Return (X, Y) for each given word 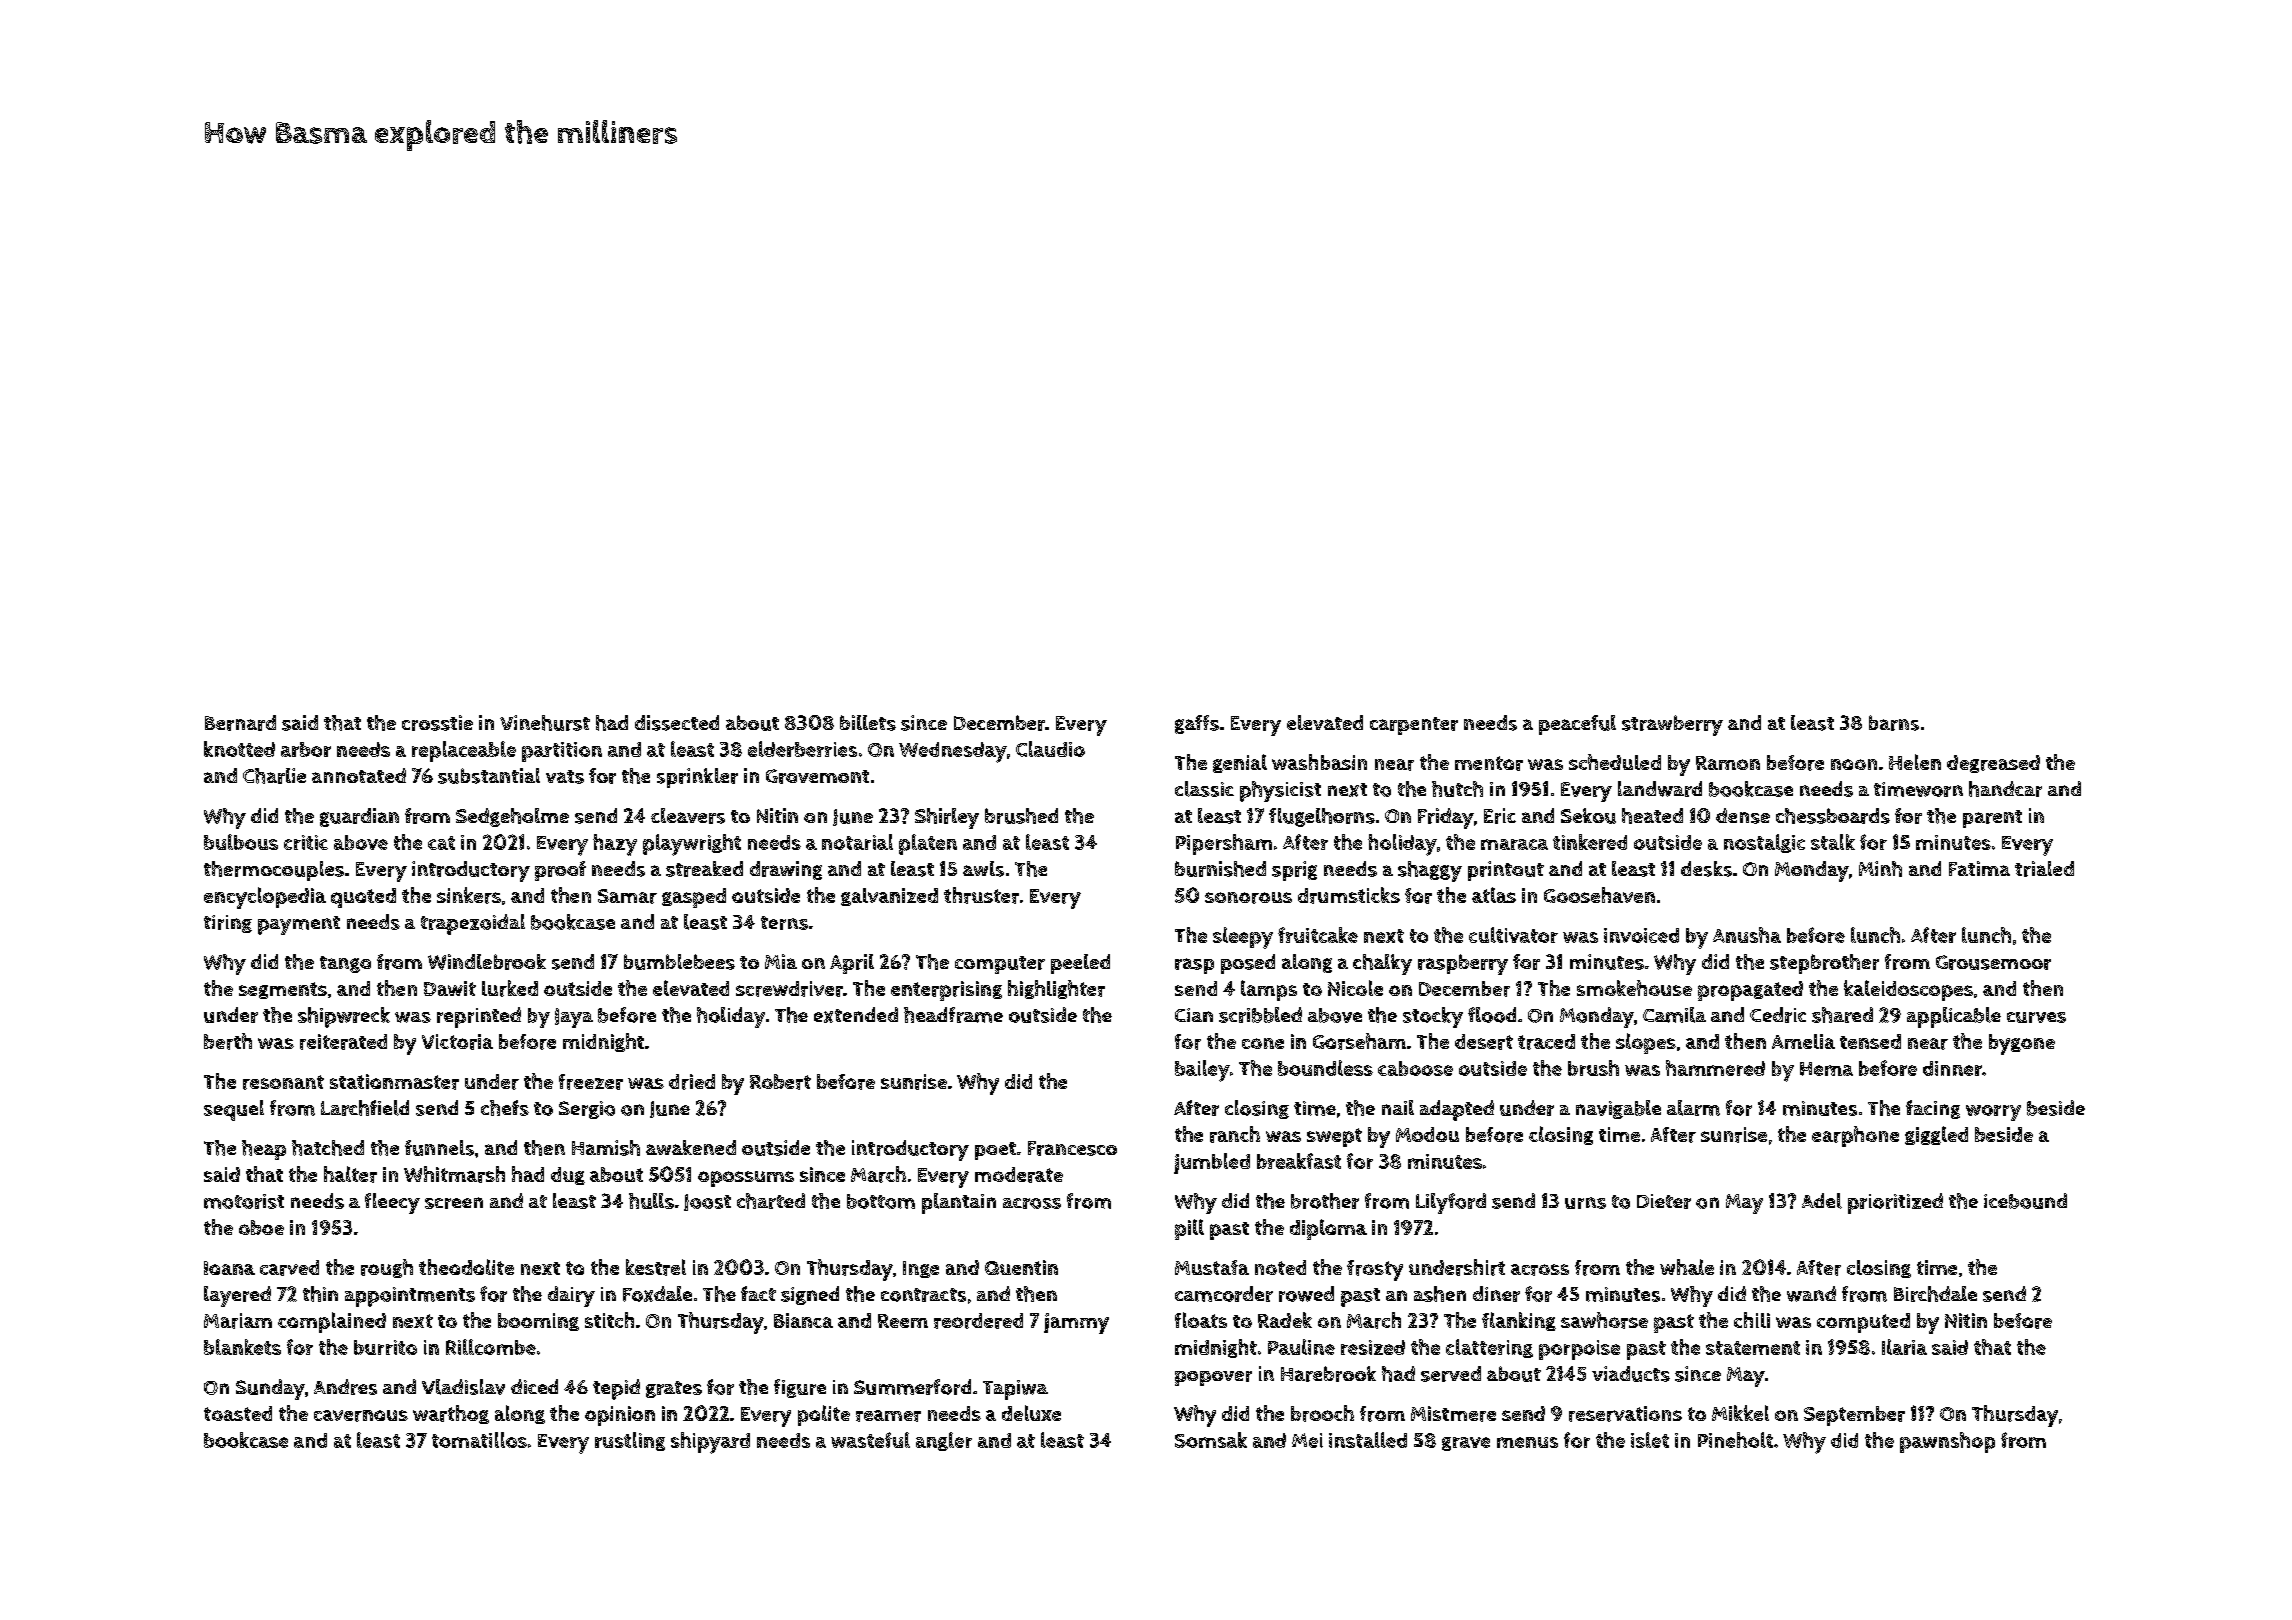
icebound (2025, 1201)
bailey (1202, 1071)
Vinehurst (545, 723)
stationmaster (394, 1082)
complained (332, 1322)
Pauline (1301, 1347)
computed (1863, 1323)
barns (1894, 723)
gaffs (1197, 724)
